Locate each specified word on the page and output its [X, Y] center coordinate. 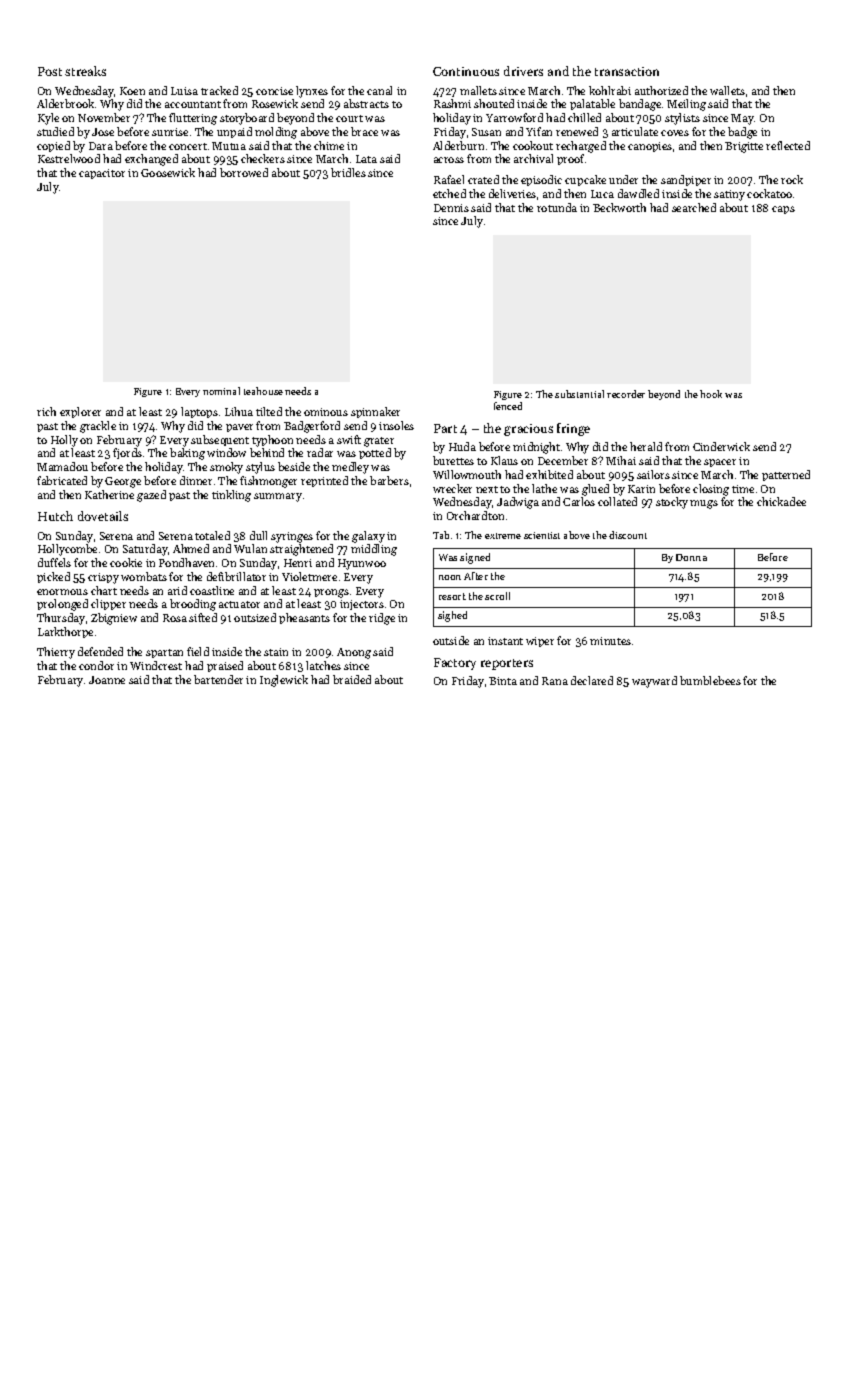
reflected [788, 145]
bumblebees [710, 680]
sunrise [170, 132]
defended [100, 651]
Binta [503, 681]
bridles [348, 172]
